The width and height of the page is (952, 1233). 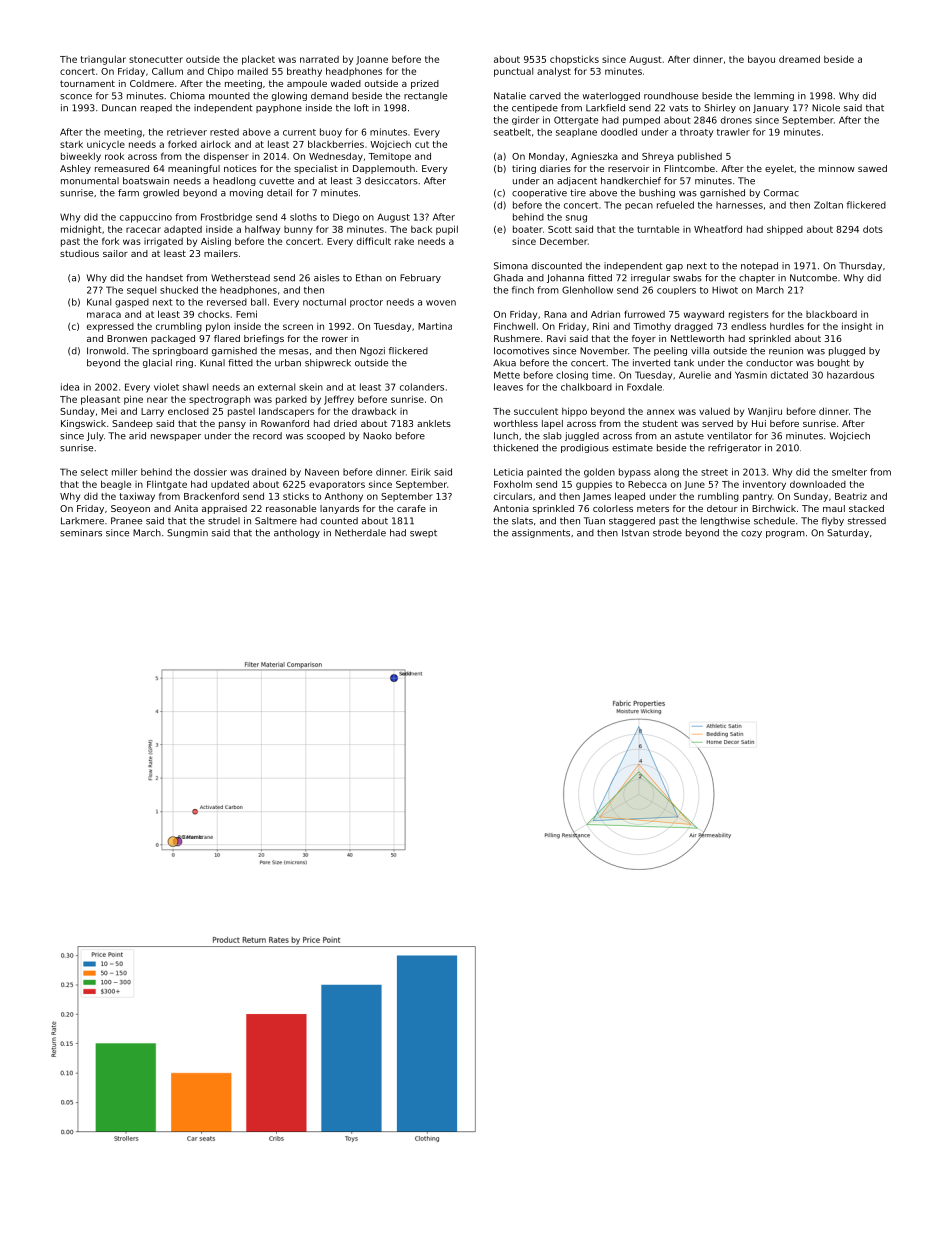 What do you see at coordinates (240, 168) in the page?
I see `notices` at bounding box center [240, 168].
